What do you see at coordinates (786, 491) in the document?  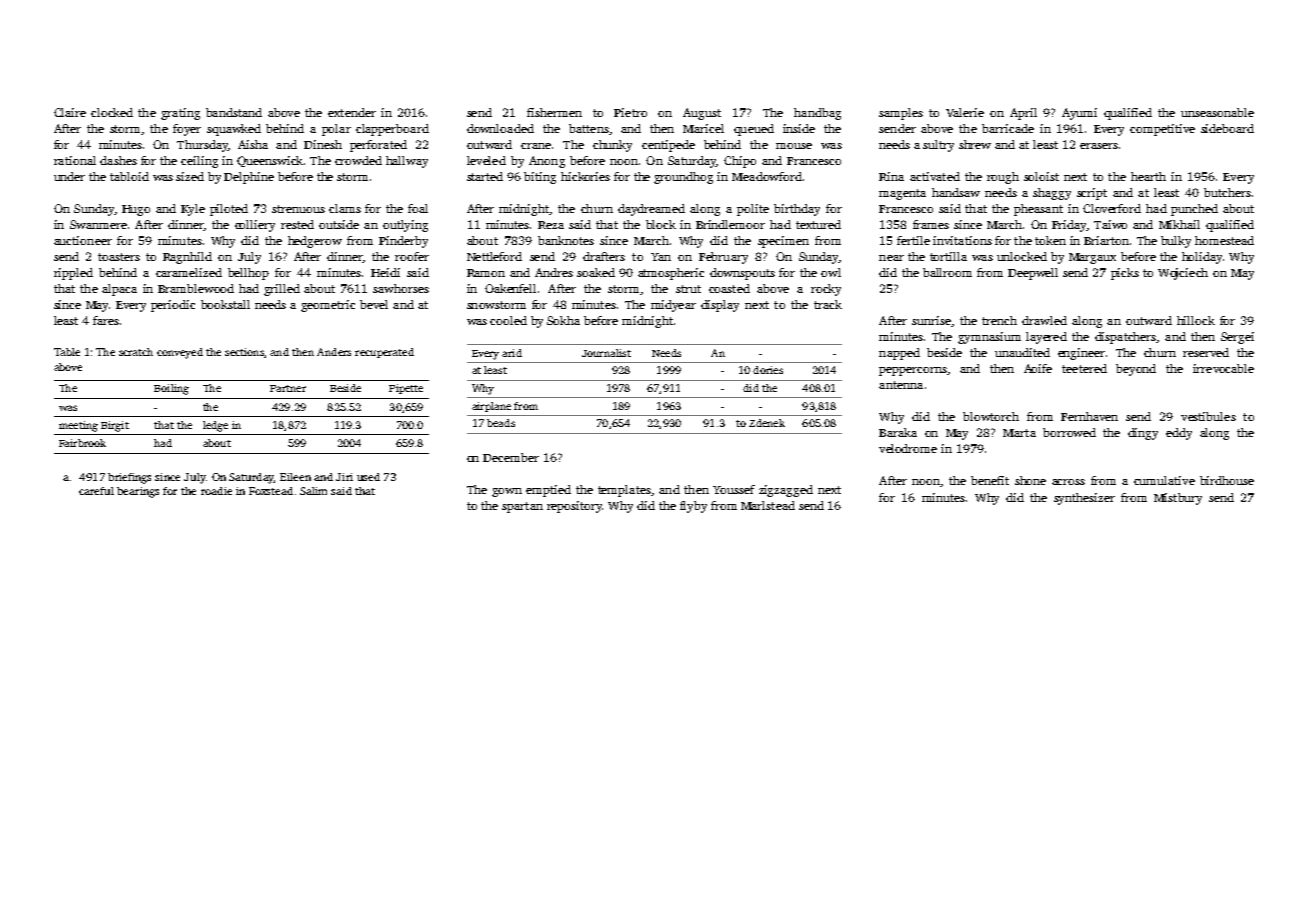 I see `zigzagged` at bounding box center [786, 491].
